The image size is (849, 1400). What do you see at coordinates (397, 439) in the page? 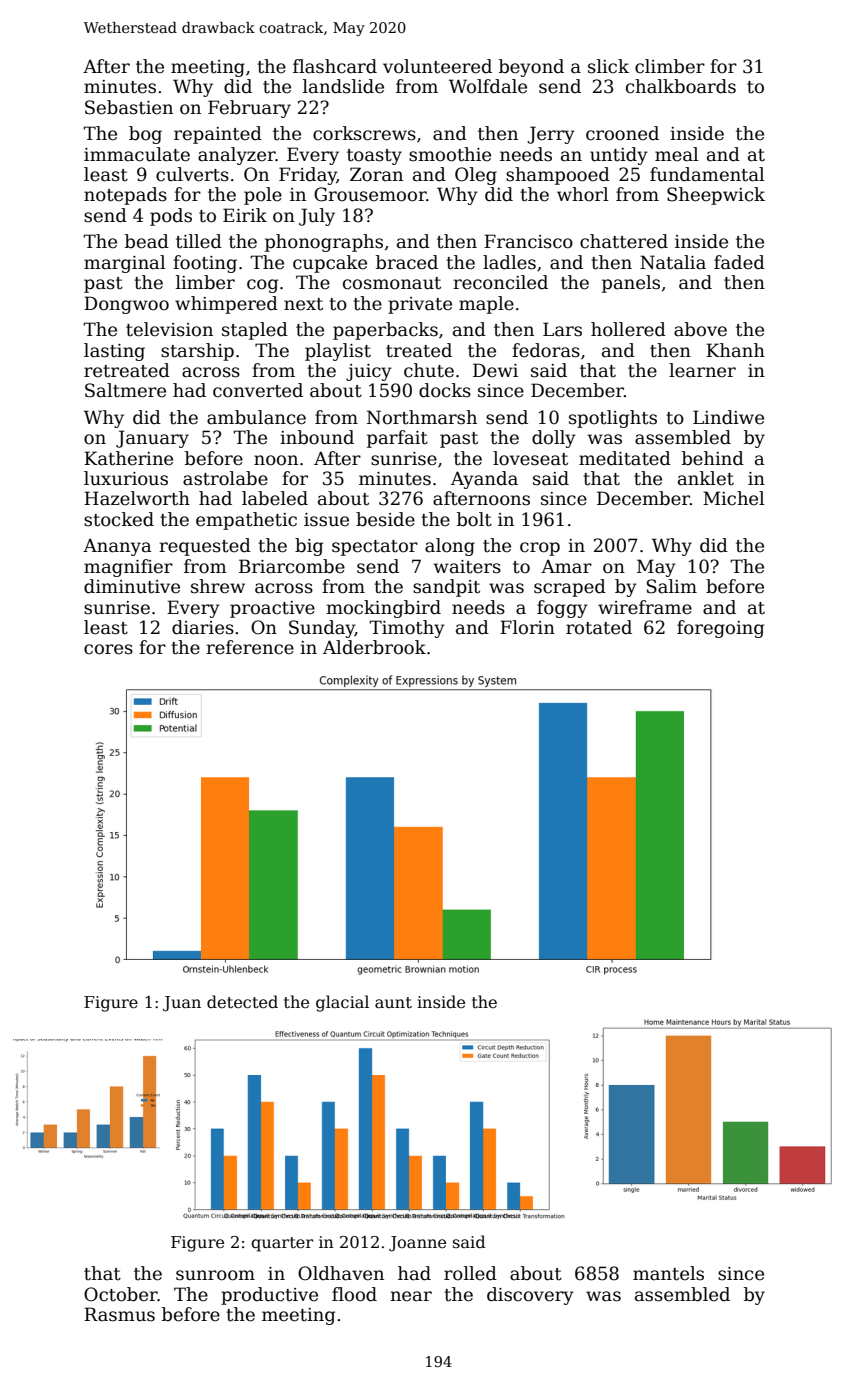
I see `parfait` at bounding box center [397, 439].
